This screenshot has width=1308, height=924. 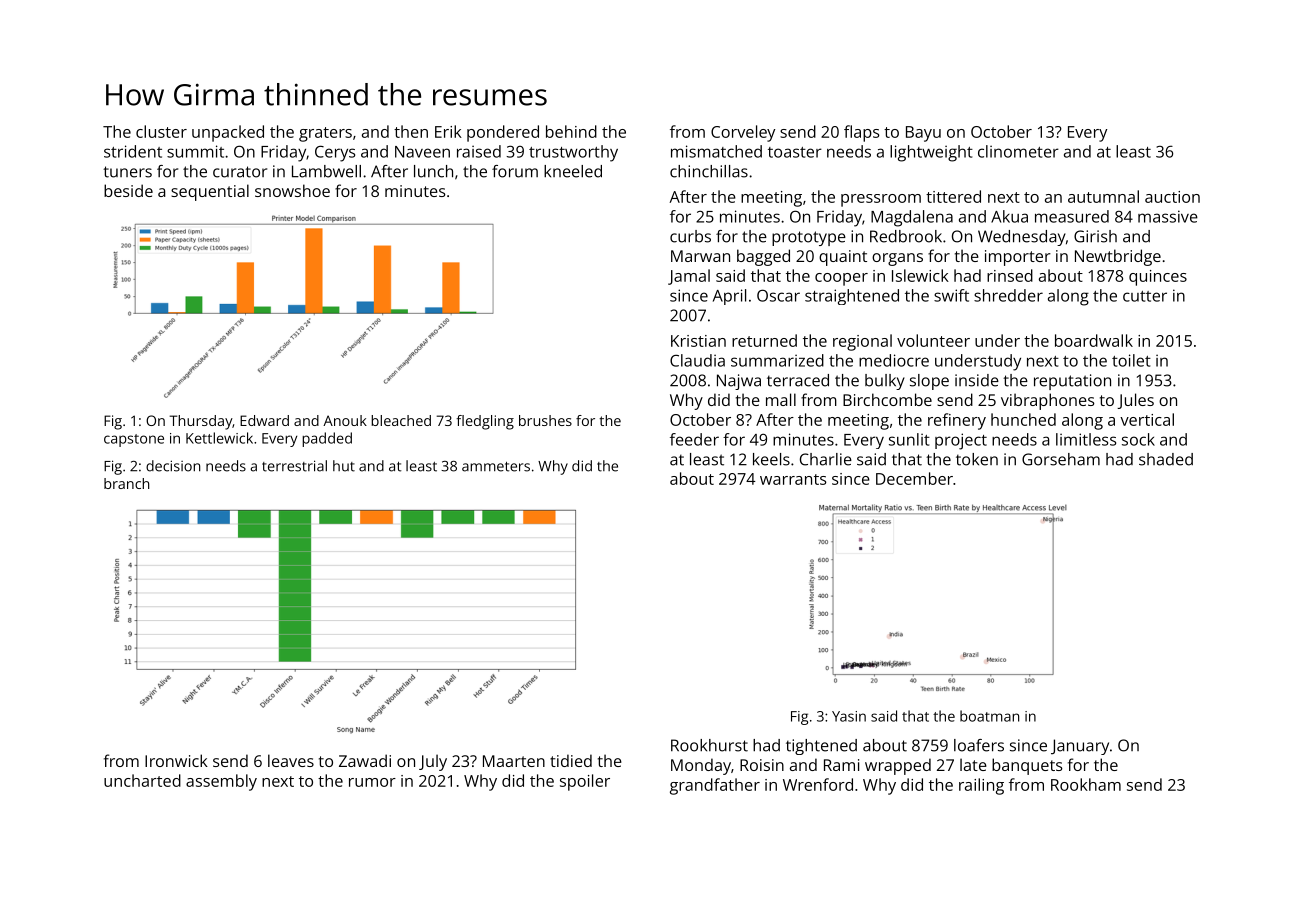 I want to click on autumnal, so click(x=1103, y=196).
